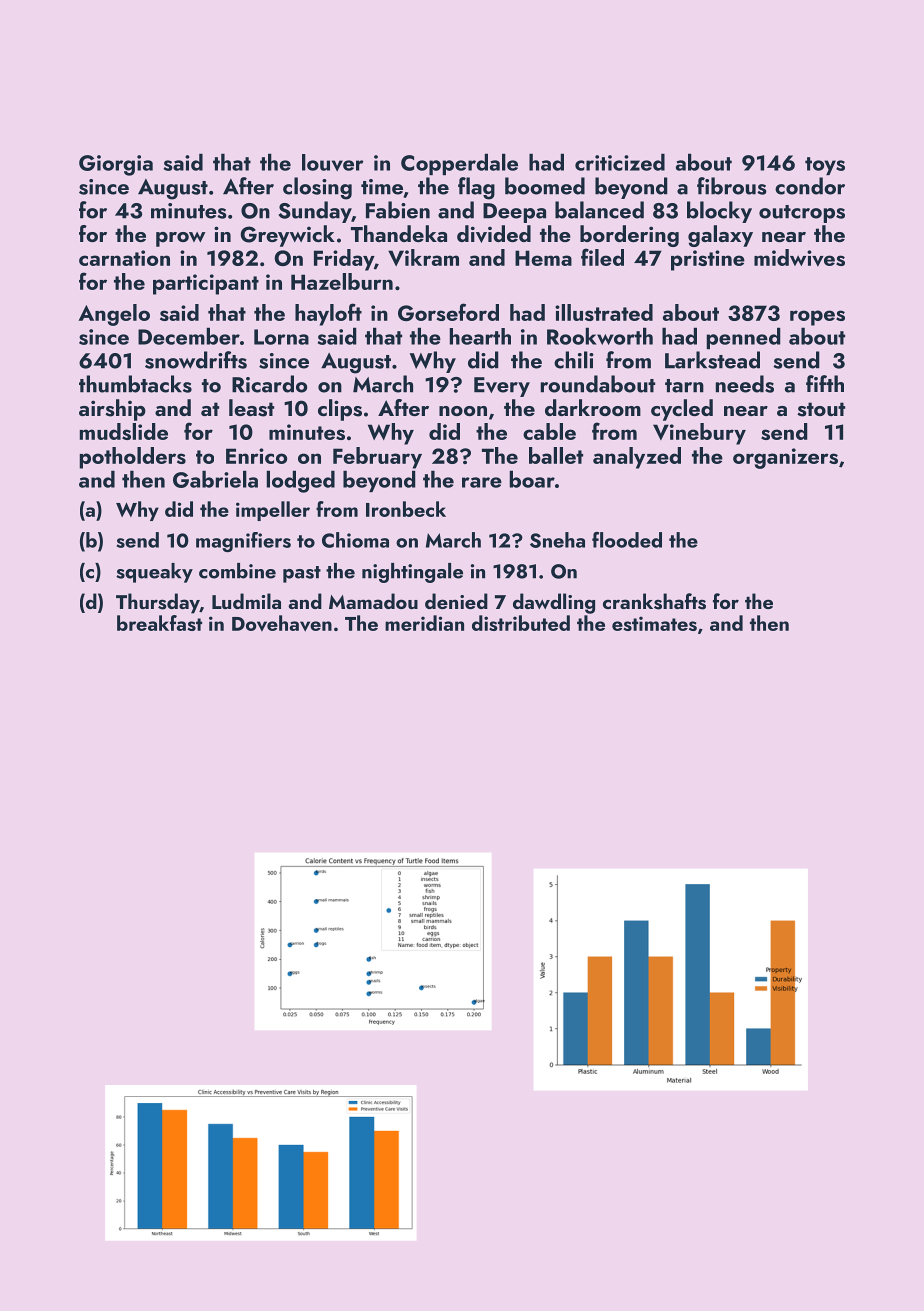 The width and height of the screenshot is (924, 1311). Describe the element at coordinates (720, 236) in the screenshot. I see `galaxy` at that location.
